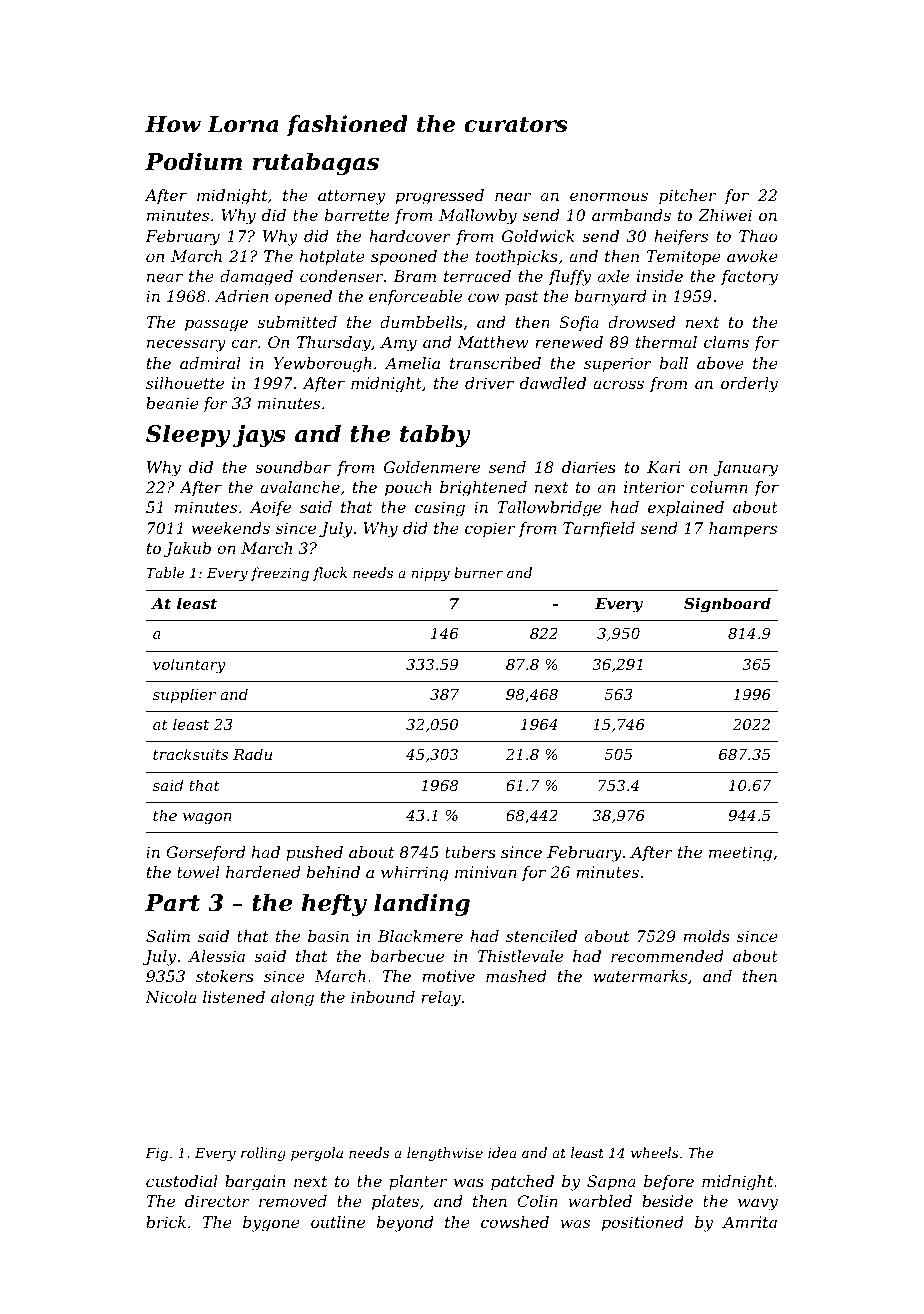 Image resolution: width=924 pixels, height=1314 pixels. I want to click on tracksuits, so click(190, 754).
